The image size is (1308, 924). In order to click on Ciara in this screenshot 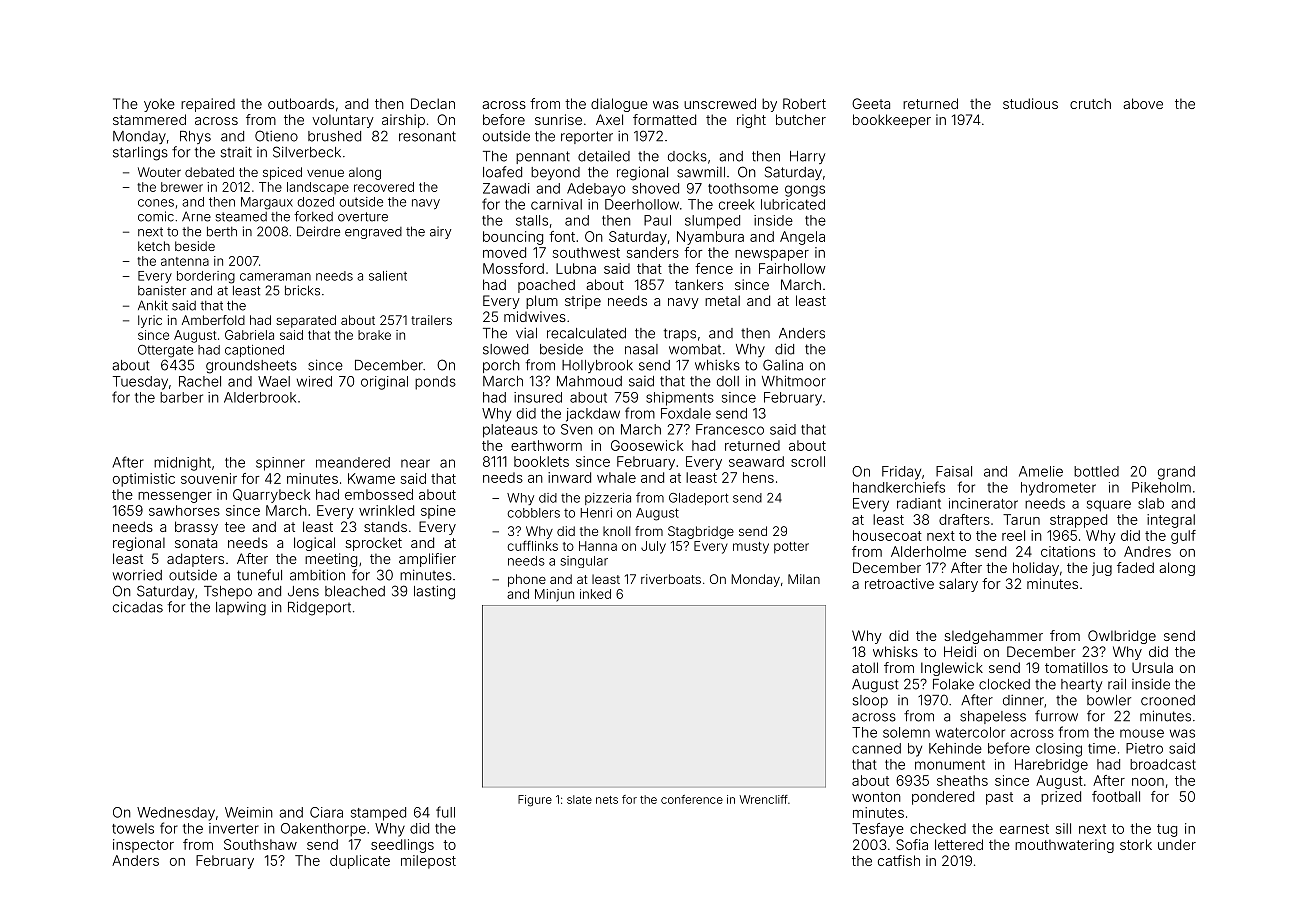, I will do `click(326, 812)`.
